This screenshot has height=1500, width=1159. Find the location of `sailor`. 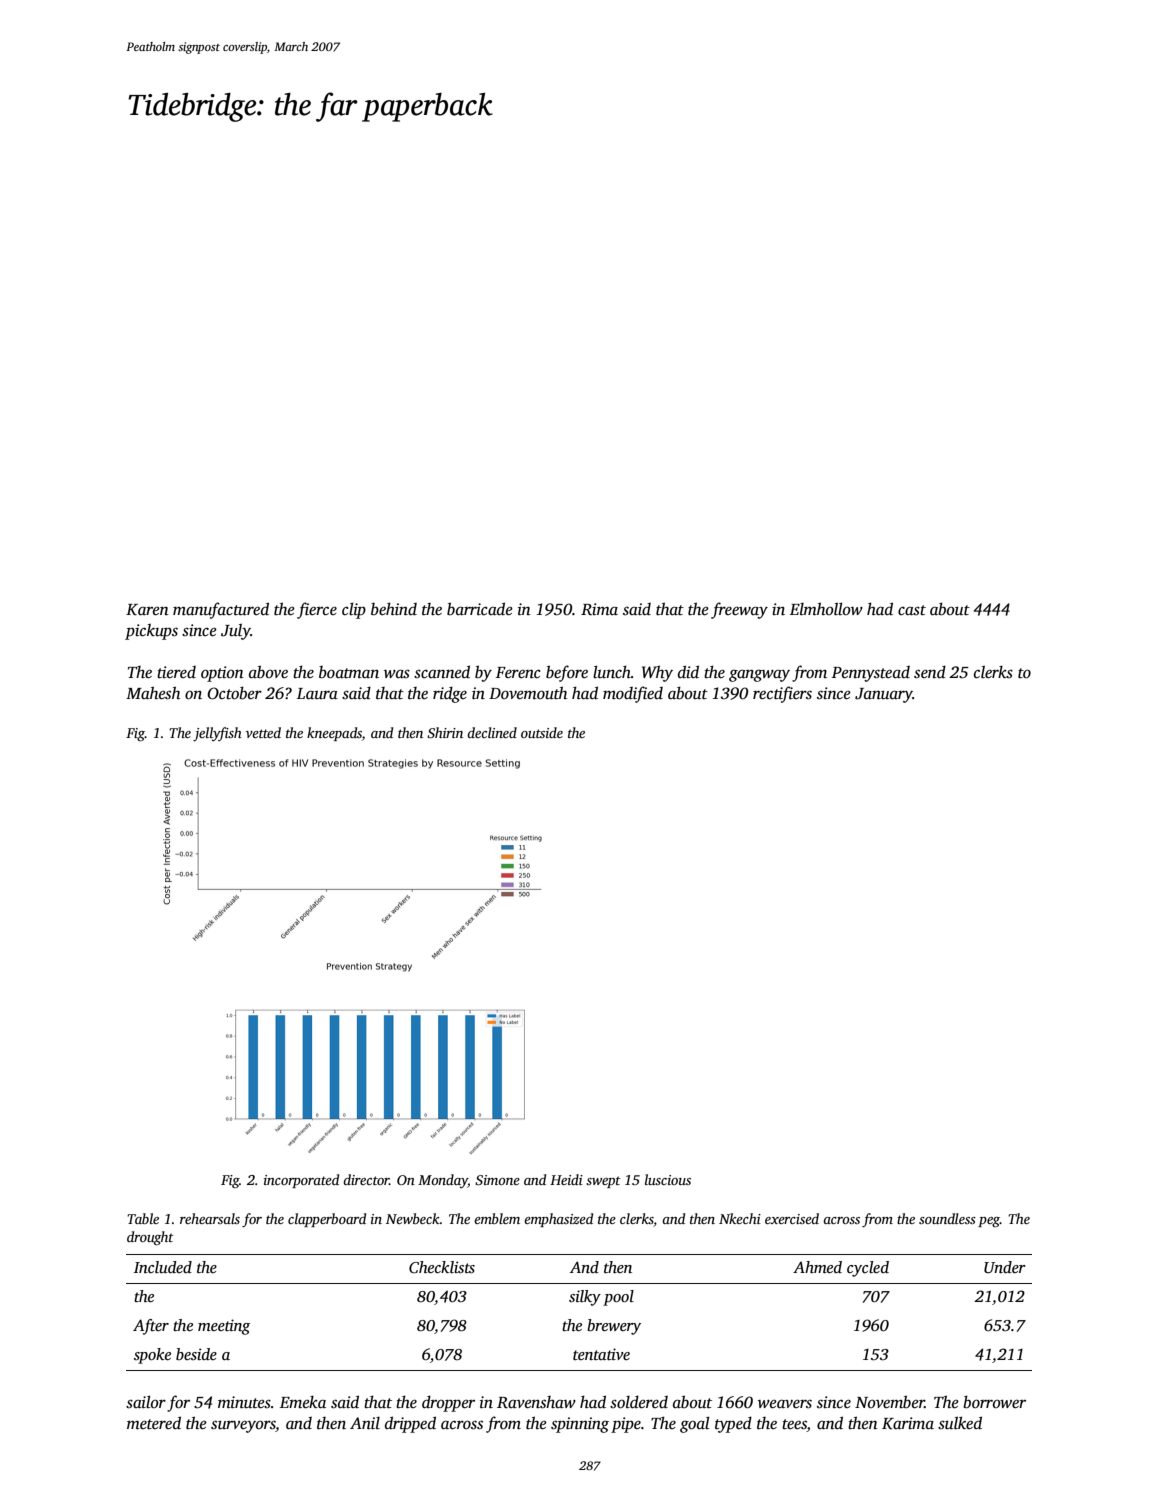

sailor is located at coordinates (146, 1402).
